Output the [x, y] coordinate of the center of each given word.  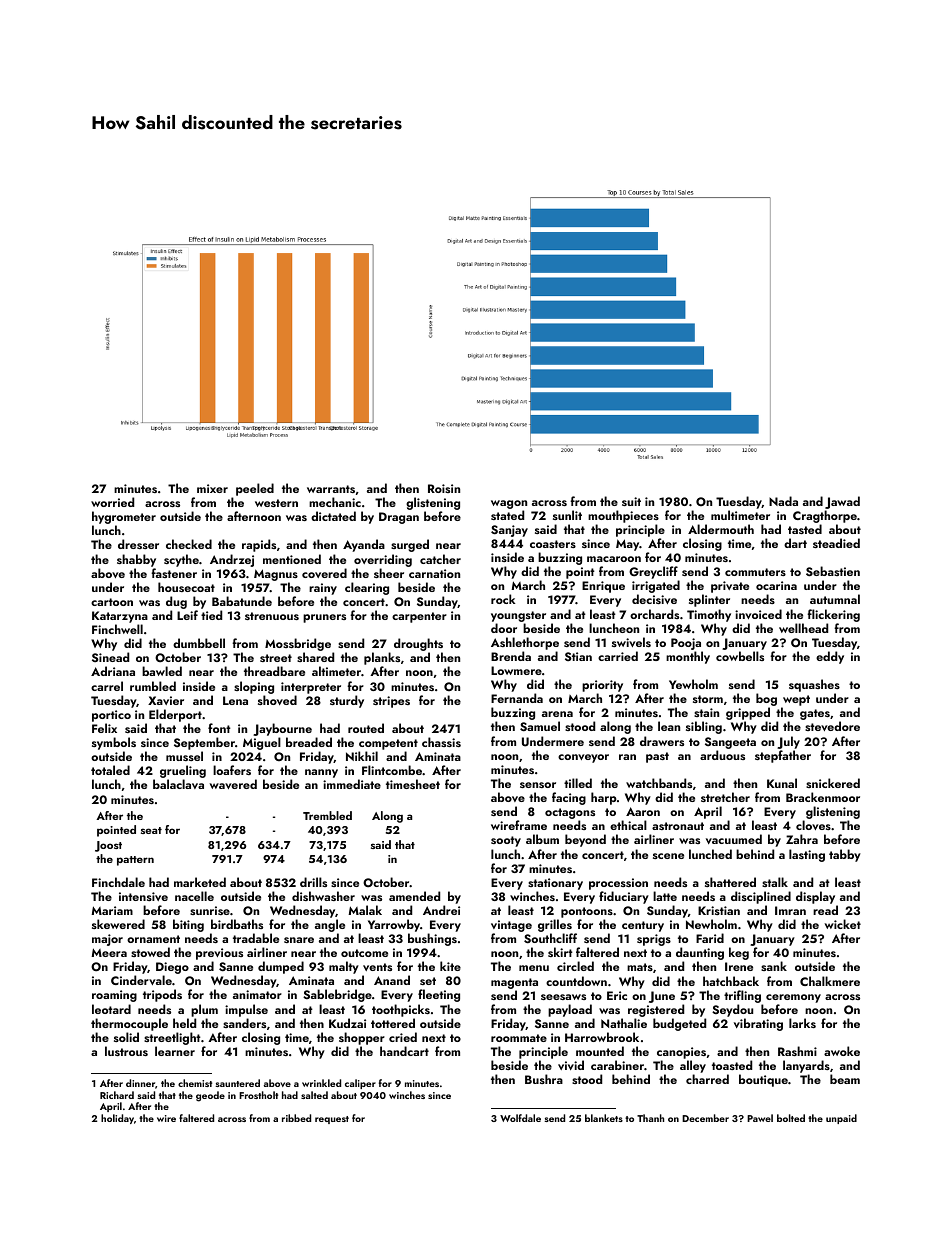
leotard [111, 1009]
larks [802, 1023]
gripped [748, 715]
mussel [184, 756]
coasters [553, 544]
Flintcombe [392, 770]
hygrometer [124, 517]
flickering [833, 615]
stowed [150, 952]
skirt [560, 952]
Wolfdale [520, 1118]
